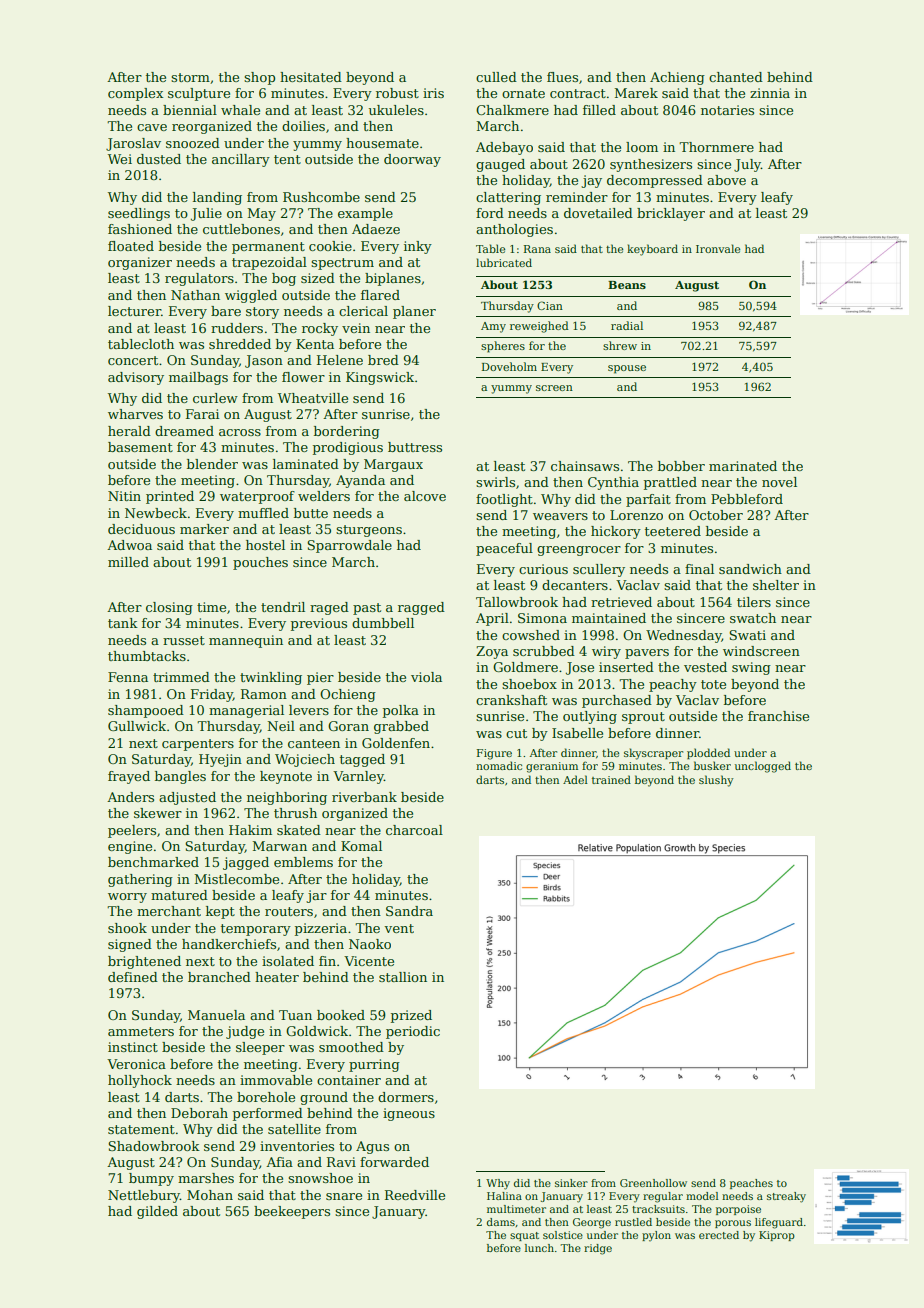 The image size is (924, 1308). Describe the element at coordinates (517, 602) in the page. I see `Tallowbrook` at that location.
